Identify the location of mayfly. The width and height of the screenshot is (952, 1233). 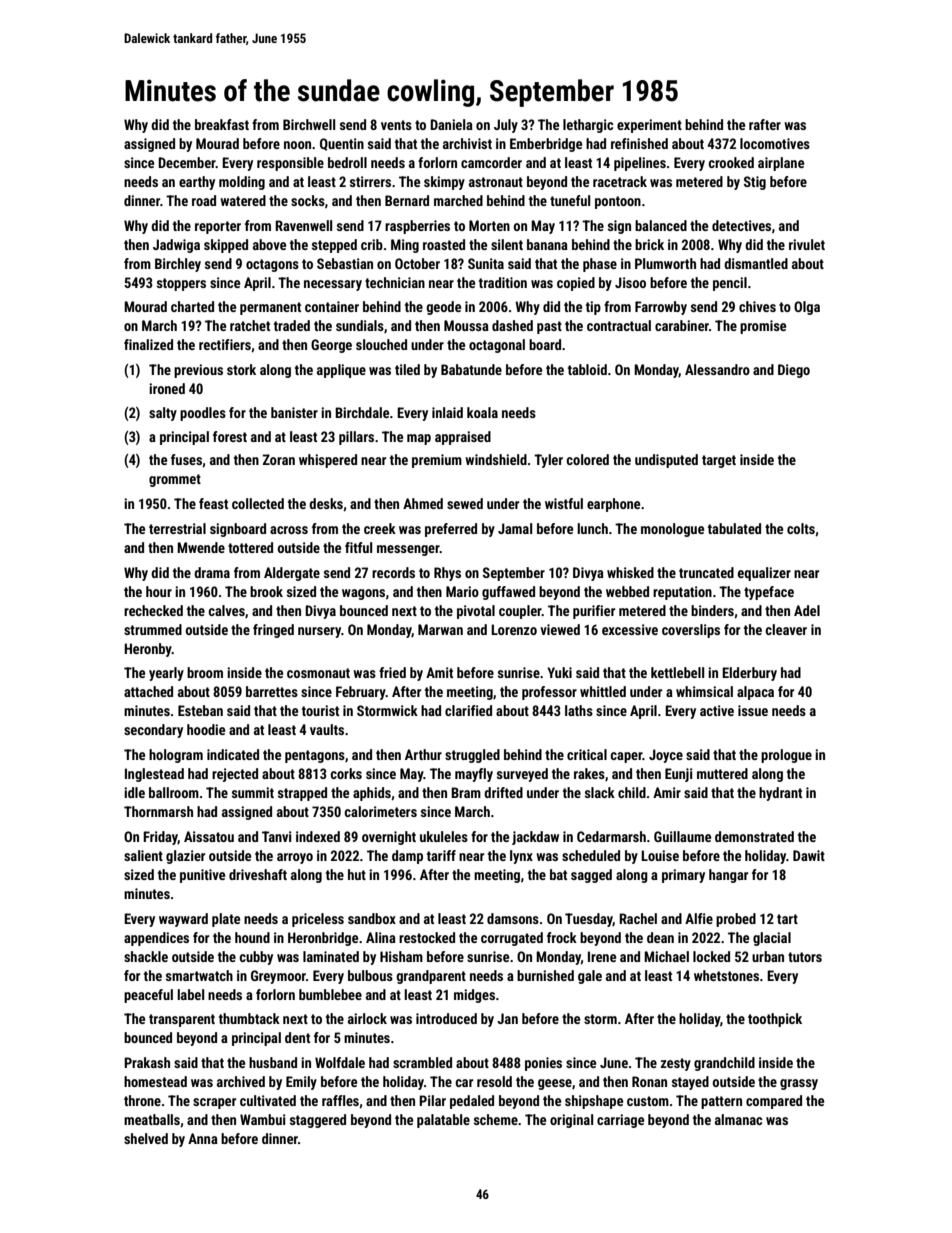
(474, 775).
